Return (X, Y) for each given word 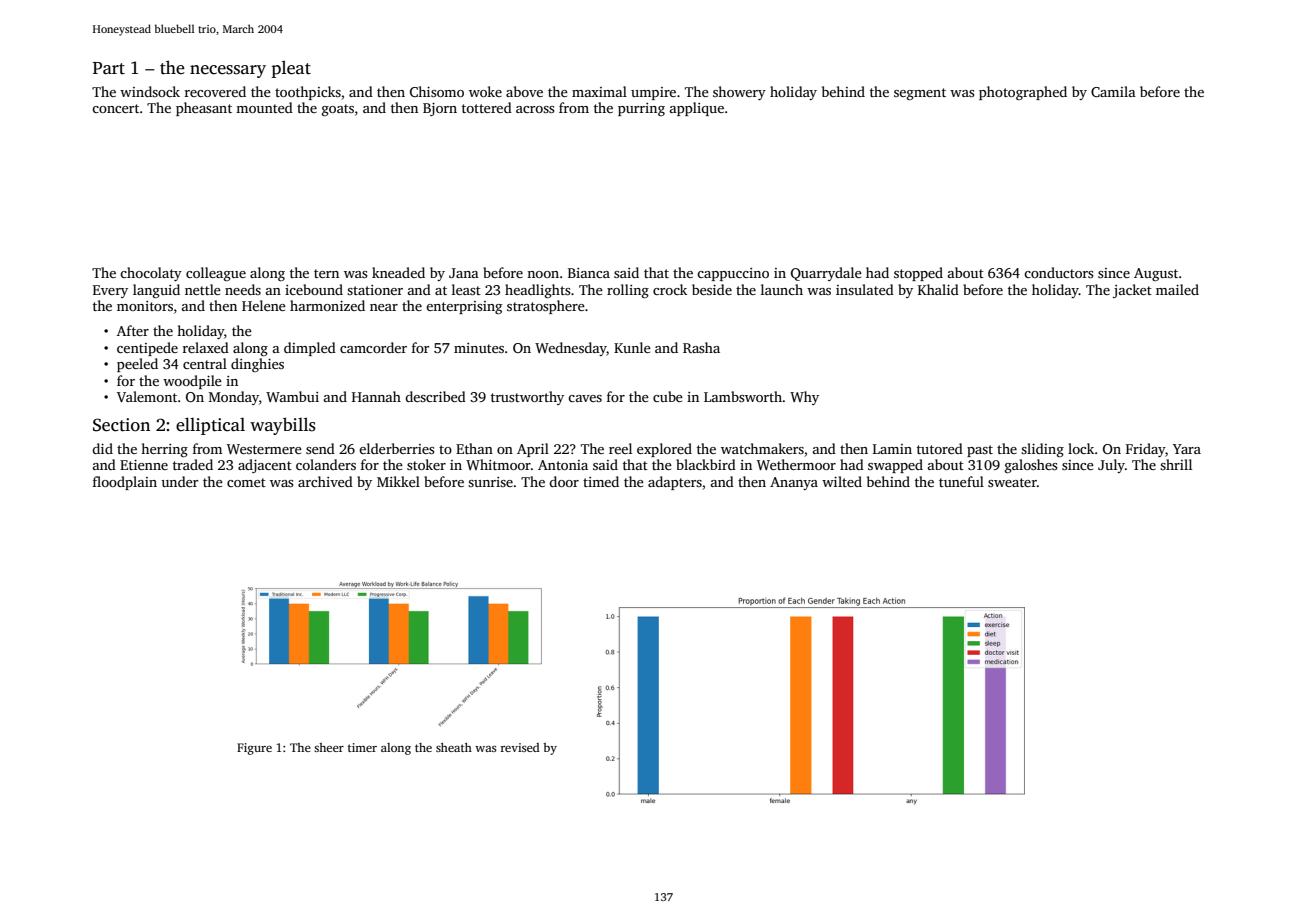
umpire (653, 93)
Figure (254, 749)
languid (156, 291)
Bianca (589, 273)
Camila (1113, 91)
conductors (1059, 272)
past (980, 451)
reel (620, 448)
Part (109, 68)
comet (246, 482)
